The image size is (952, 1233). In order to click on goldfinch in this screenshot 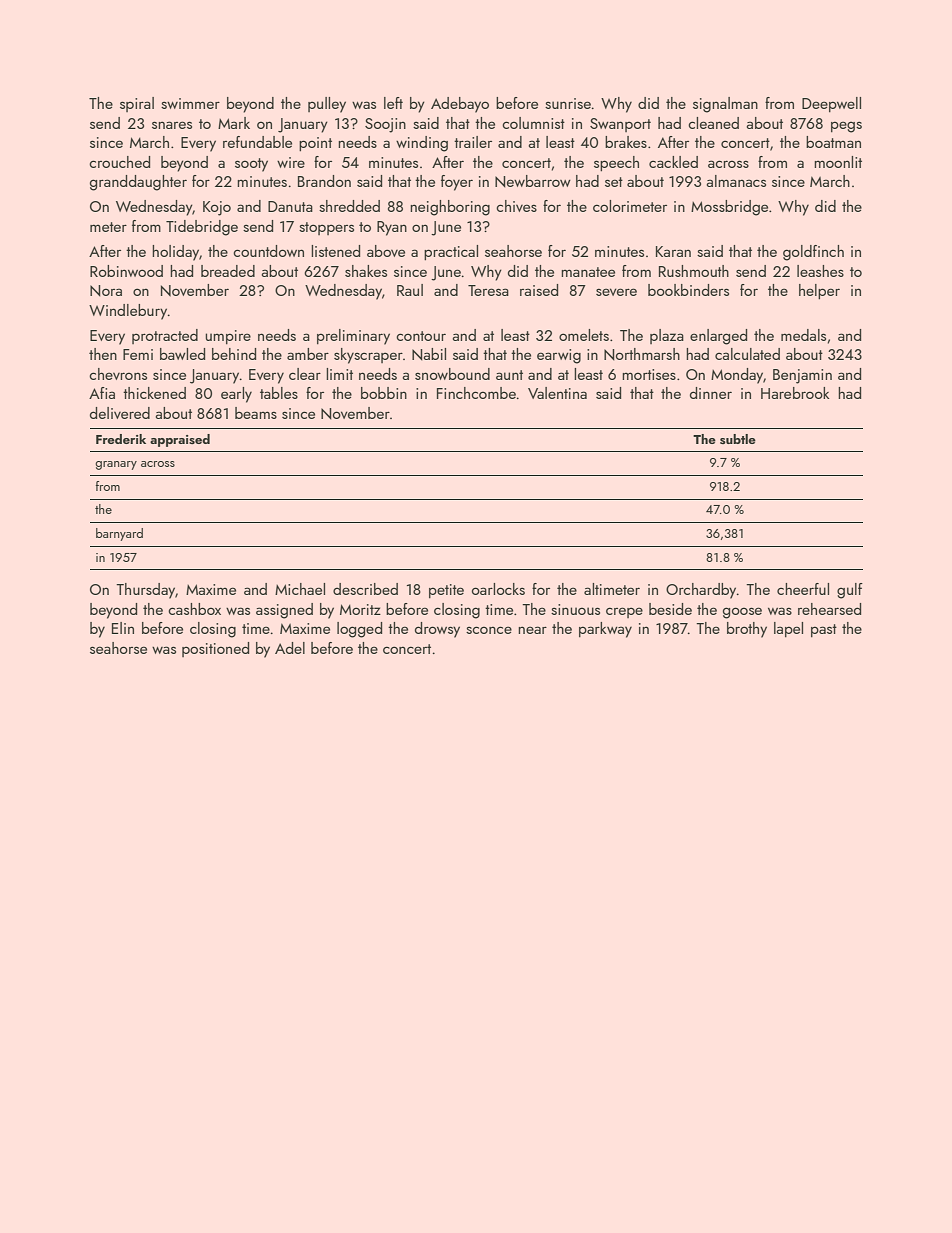, I will do `click(813, 253)`.
